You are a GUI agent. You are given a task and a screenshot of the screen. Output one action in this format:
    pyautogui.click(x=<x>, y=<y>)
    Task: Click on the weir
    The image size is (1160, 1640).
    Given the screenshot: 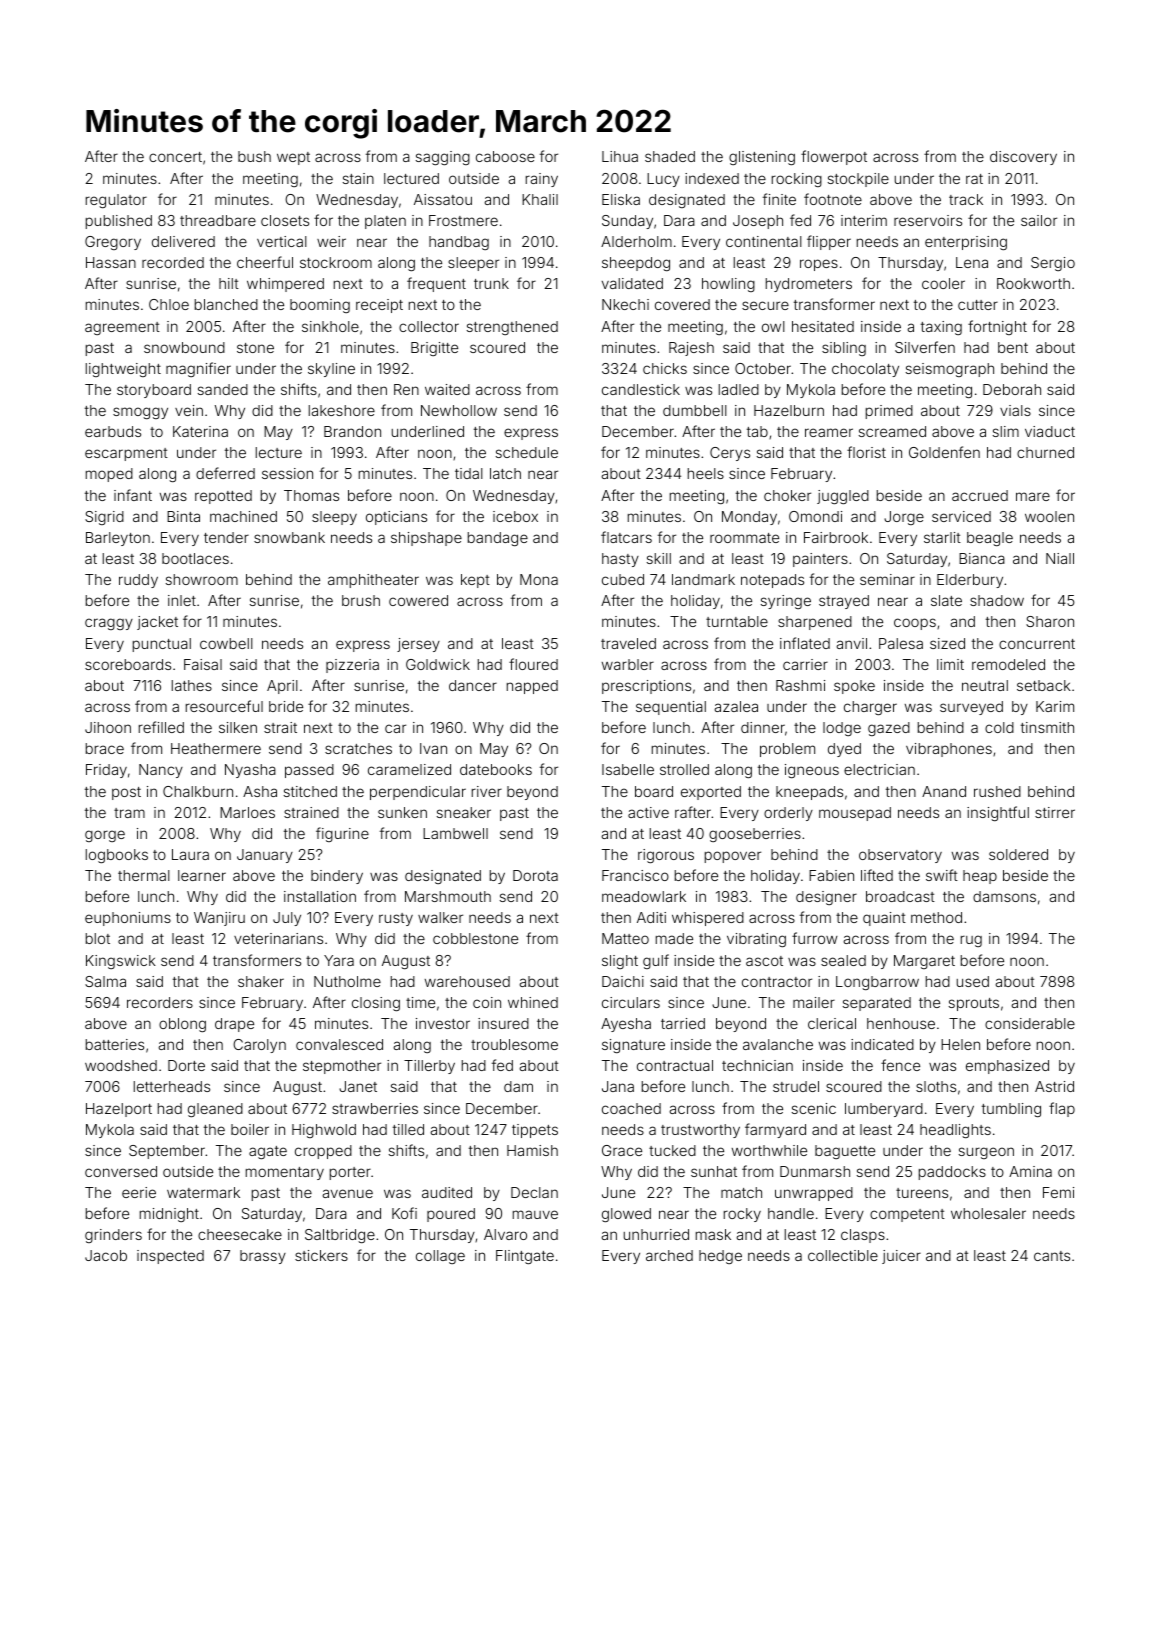 What is the action you would take?
    pyautogui.click(x=331, y=241)
